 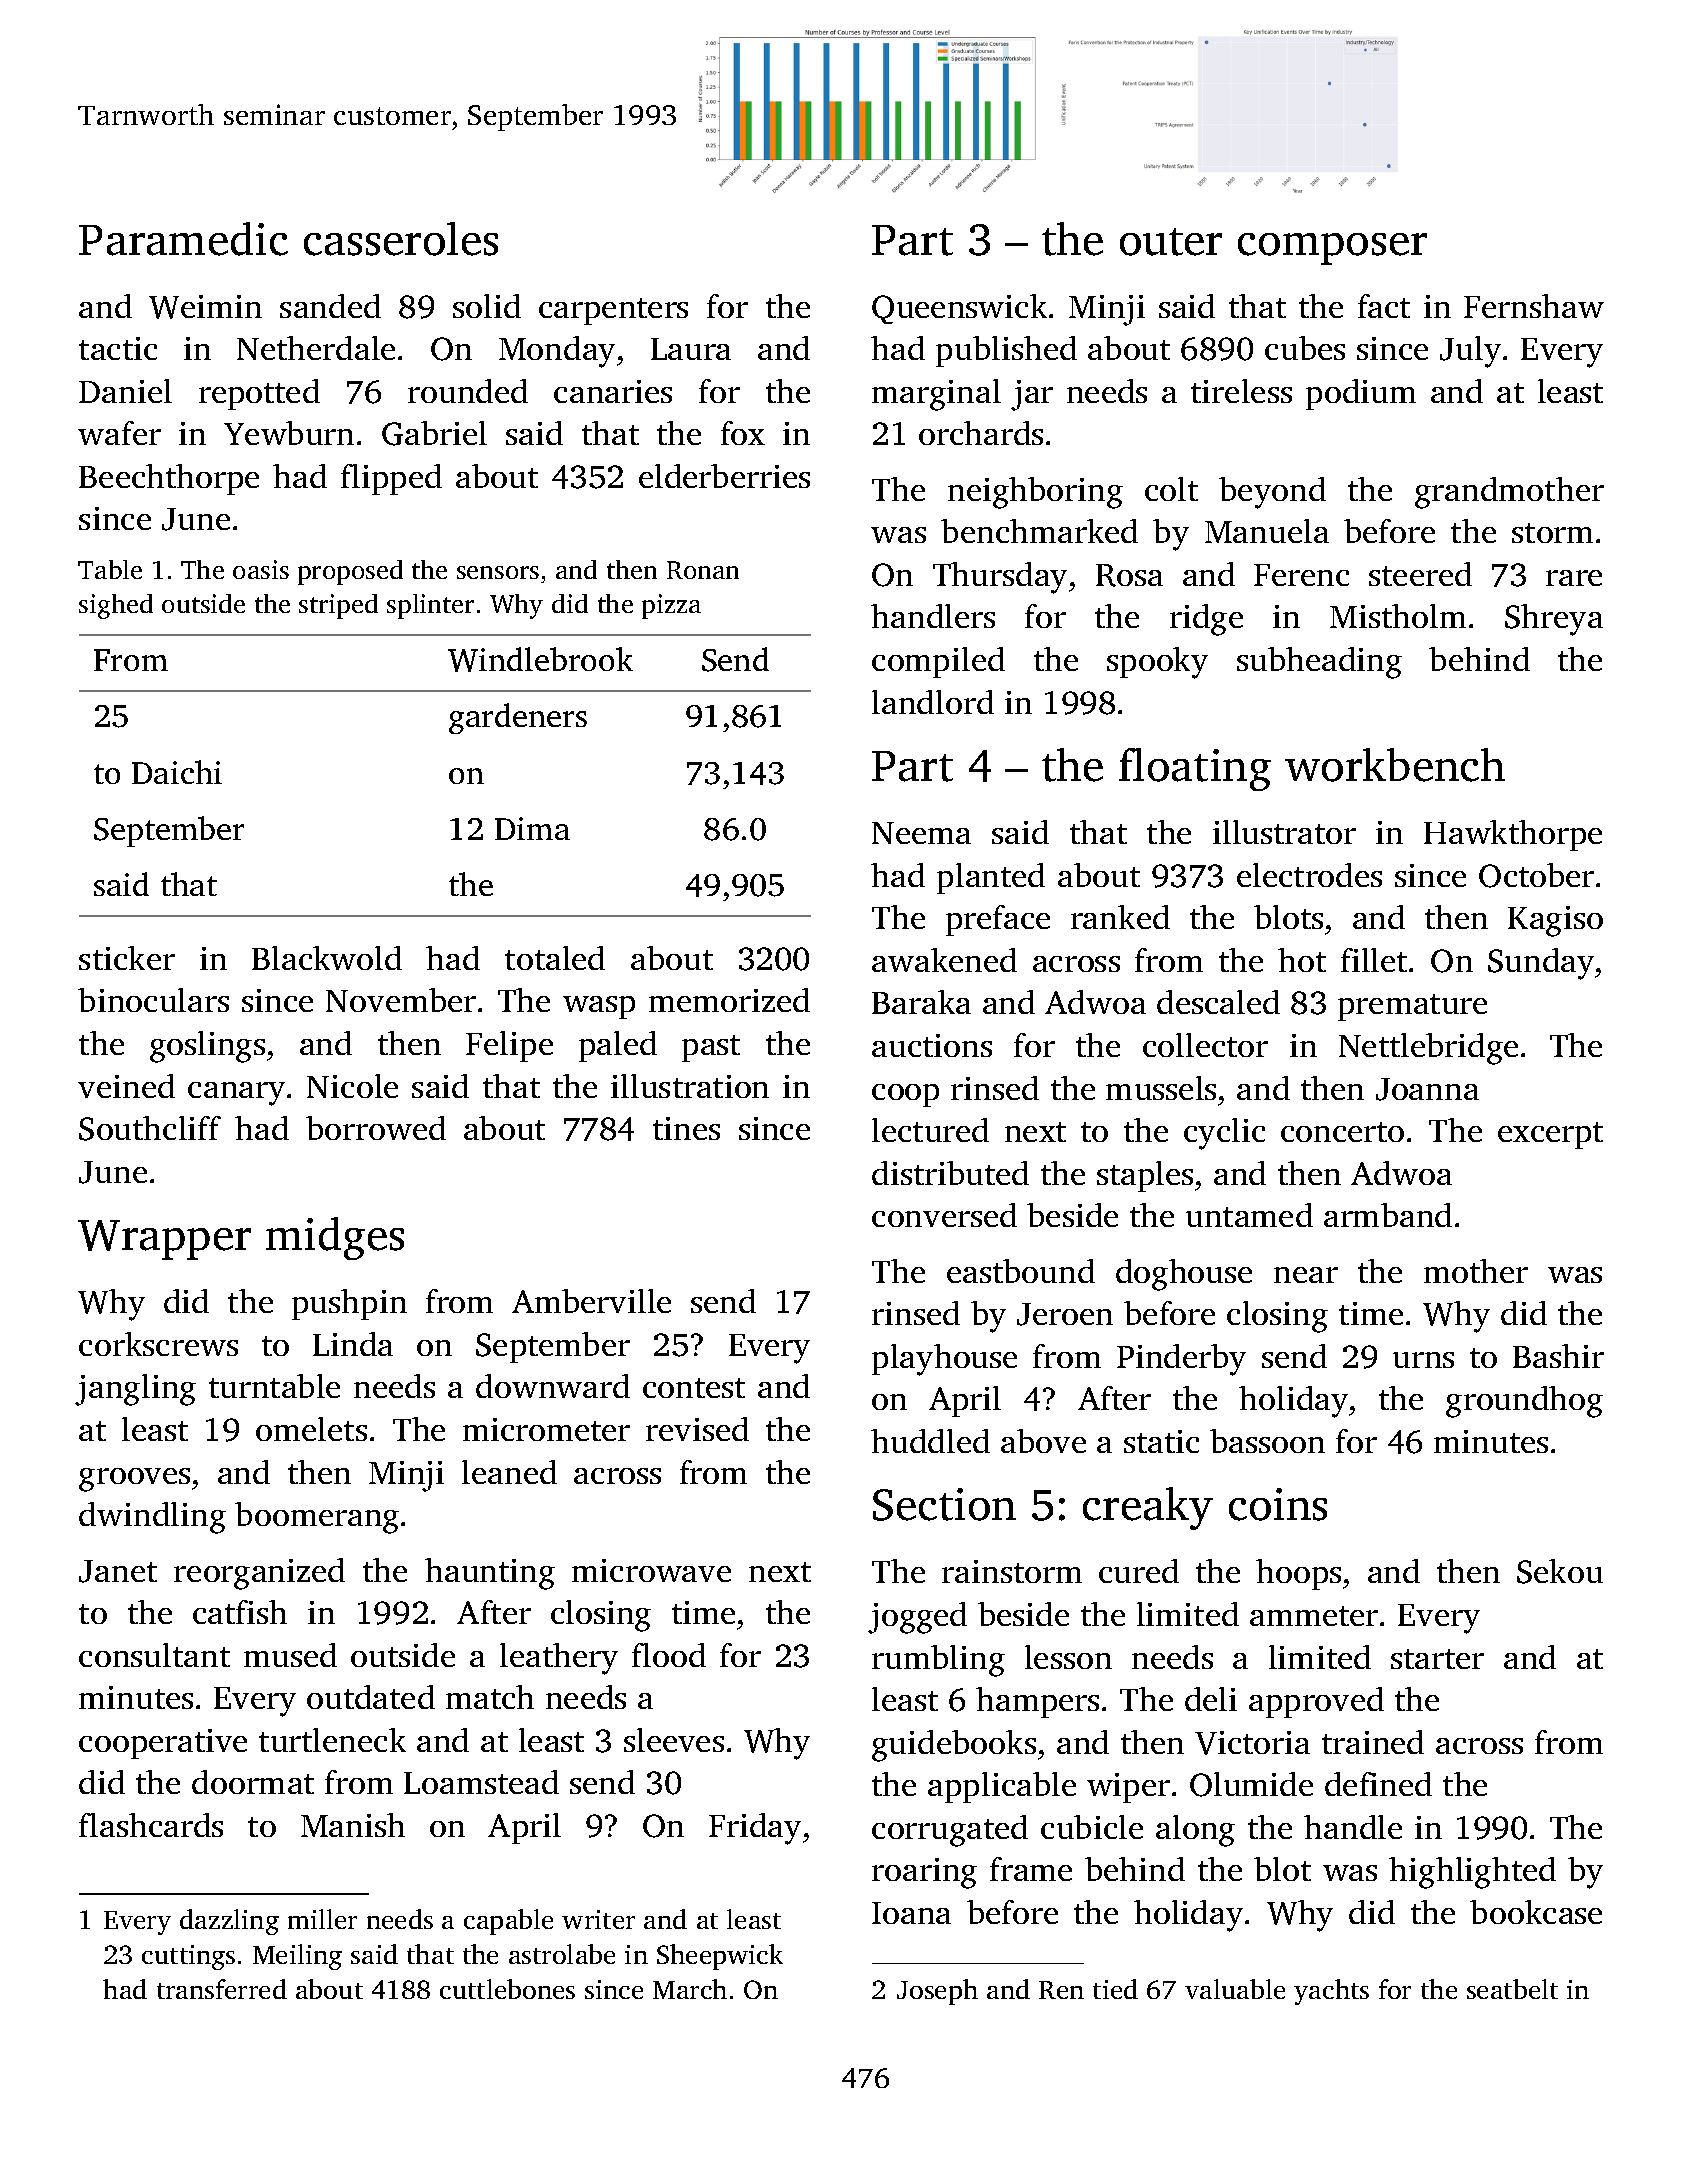 What do you see at coordinates (669, 1655) in the screenshot?
I see `flood` at bounding box center [669, 1655].
